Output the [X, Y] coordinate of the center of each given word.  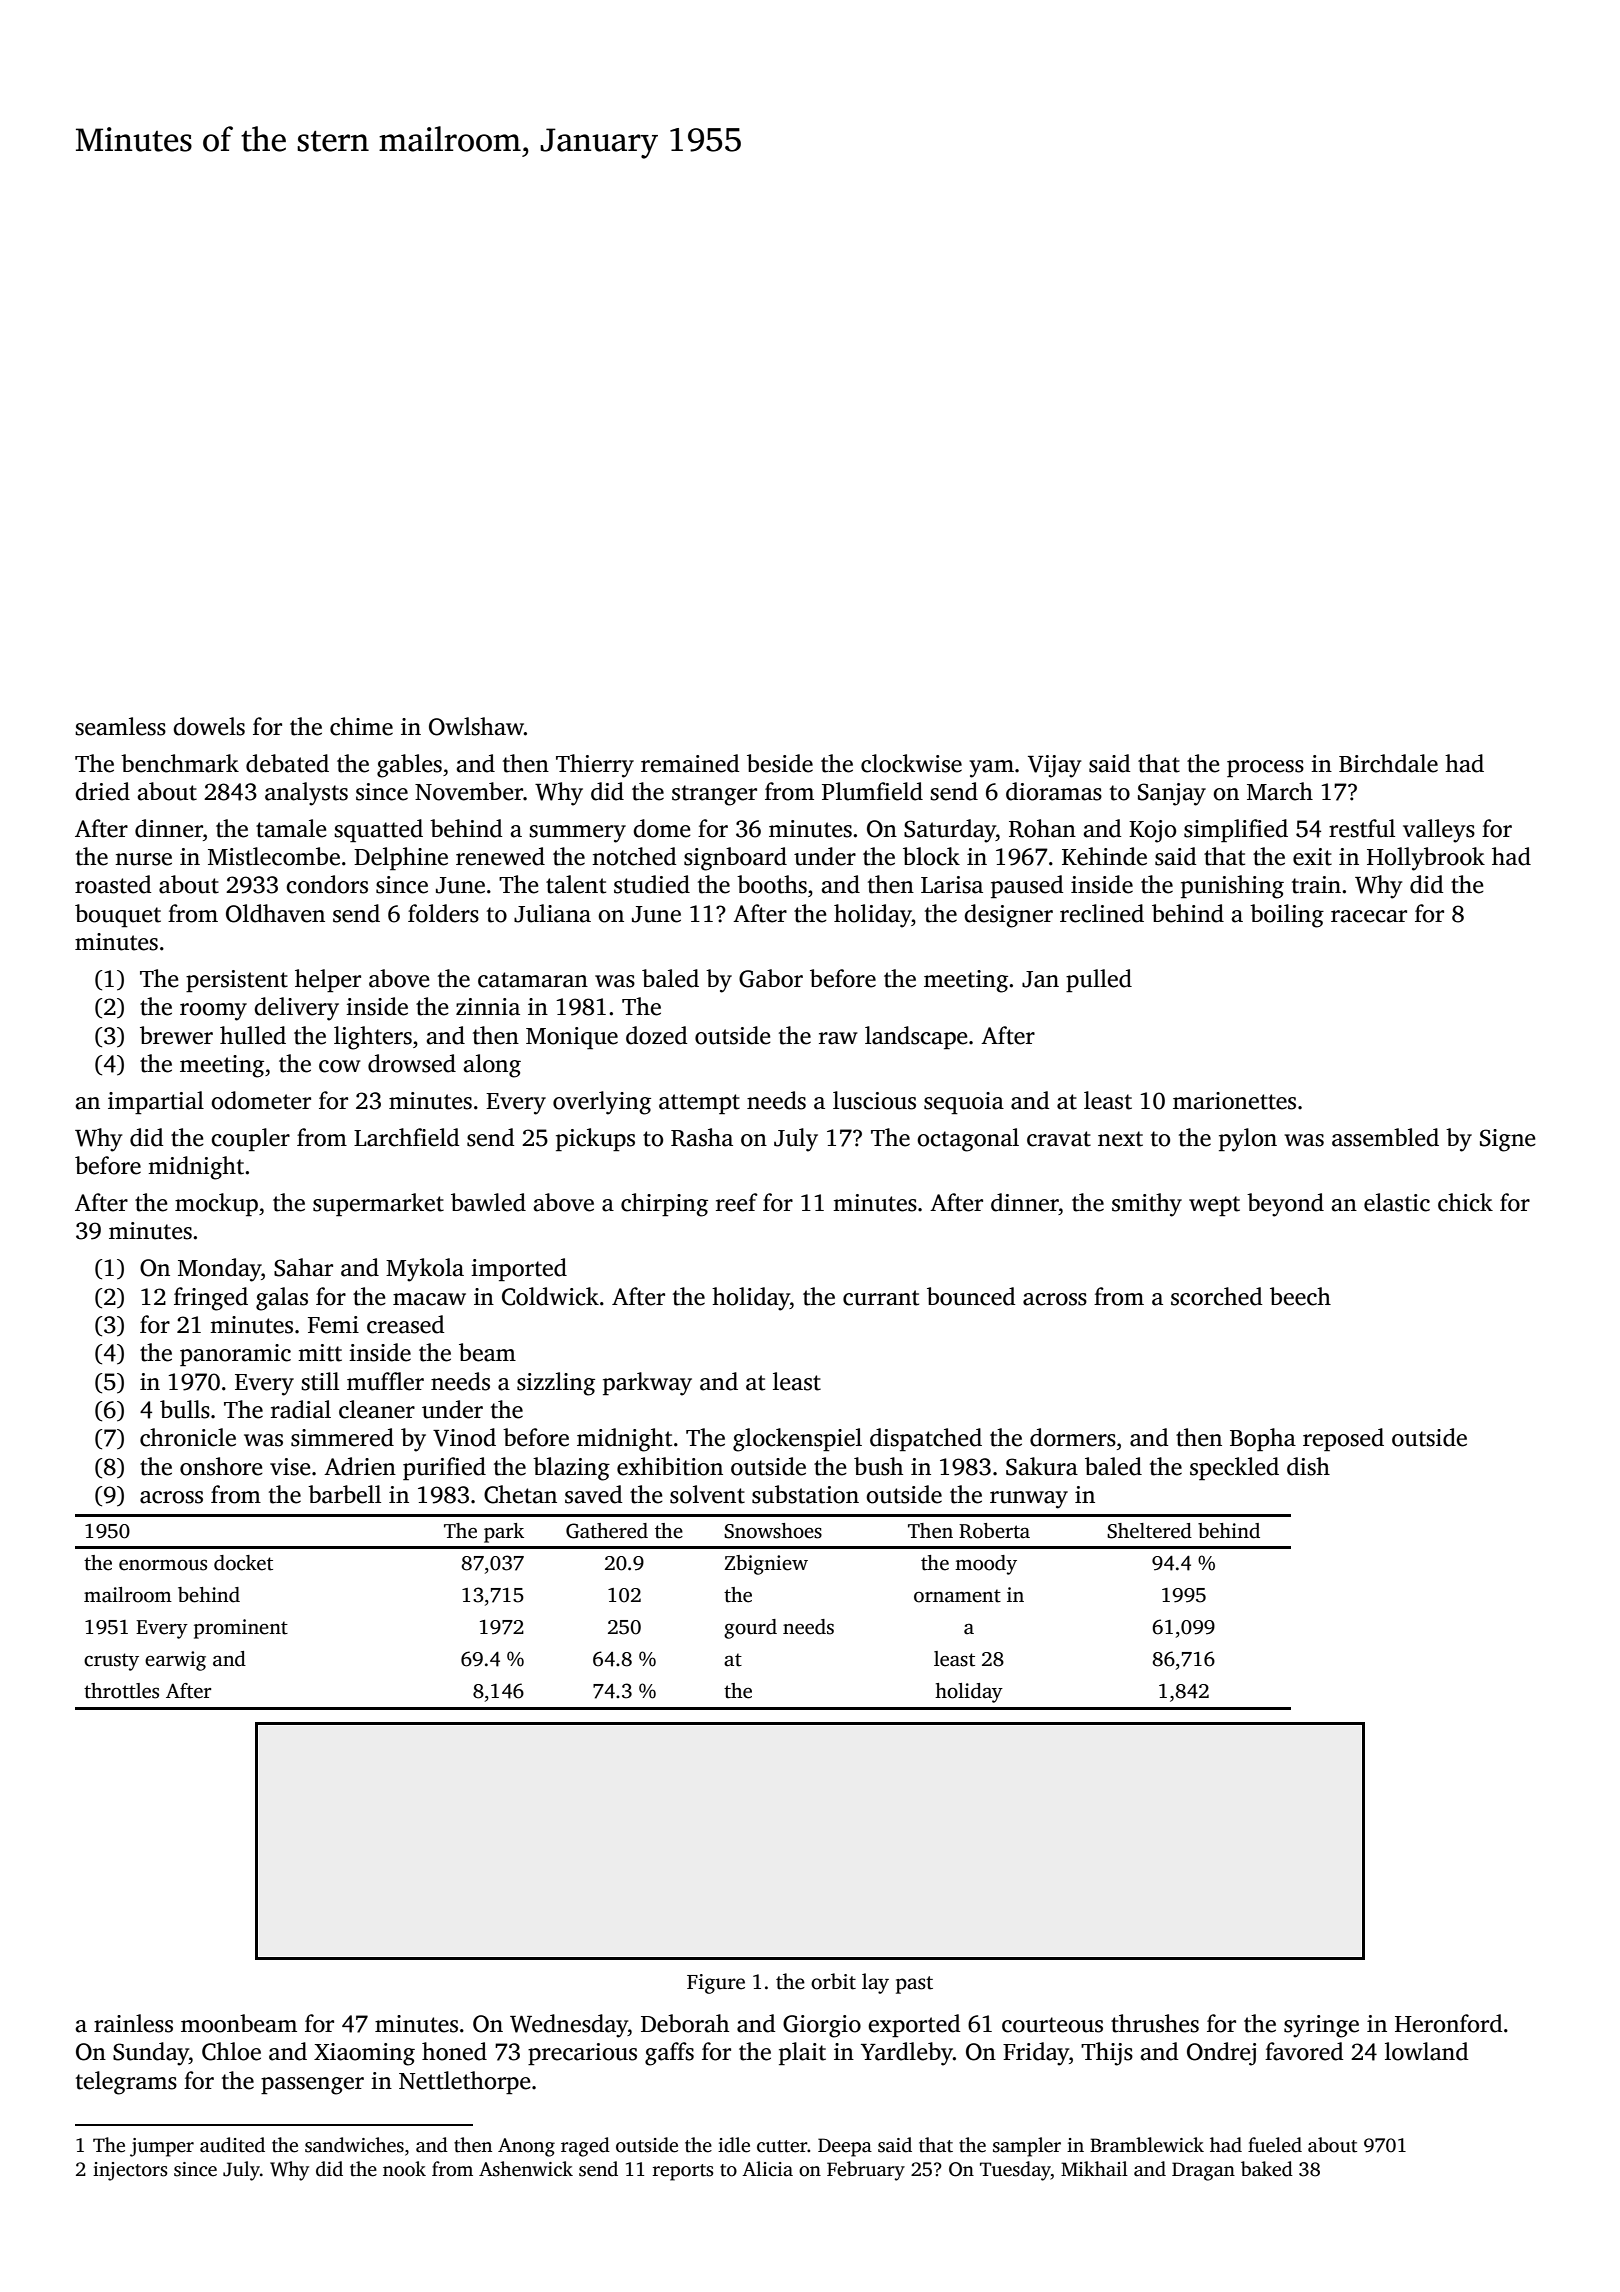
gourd [750, 1629]
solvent [707, 1494]
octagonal [968, 1140]
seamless [120, 726]
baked [1267, 2169]
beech [1300, 1296]
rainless [133, 2023]
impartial [156, 1102]
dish [1308, 1466]
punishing [1232, 887]
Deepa [845, 2147]
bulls [185, 1409]
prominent [241, 1629]
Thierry [595, 766]
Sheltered [1149, 1531]
